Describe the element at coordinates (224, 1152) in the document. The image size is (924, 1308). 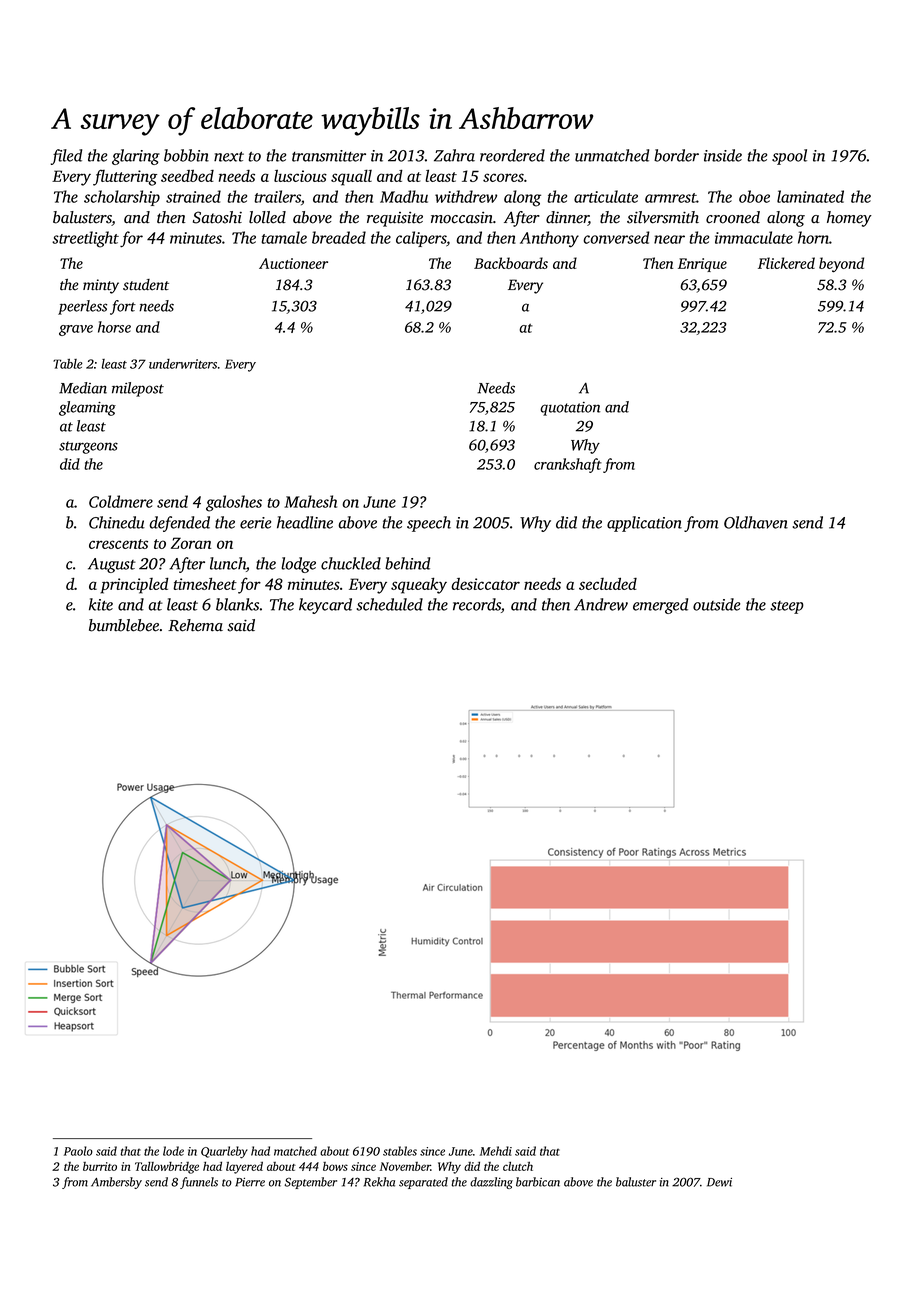
I see `Quarleby` at that location.
